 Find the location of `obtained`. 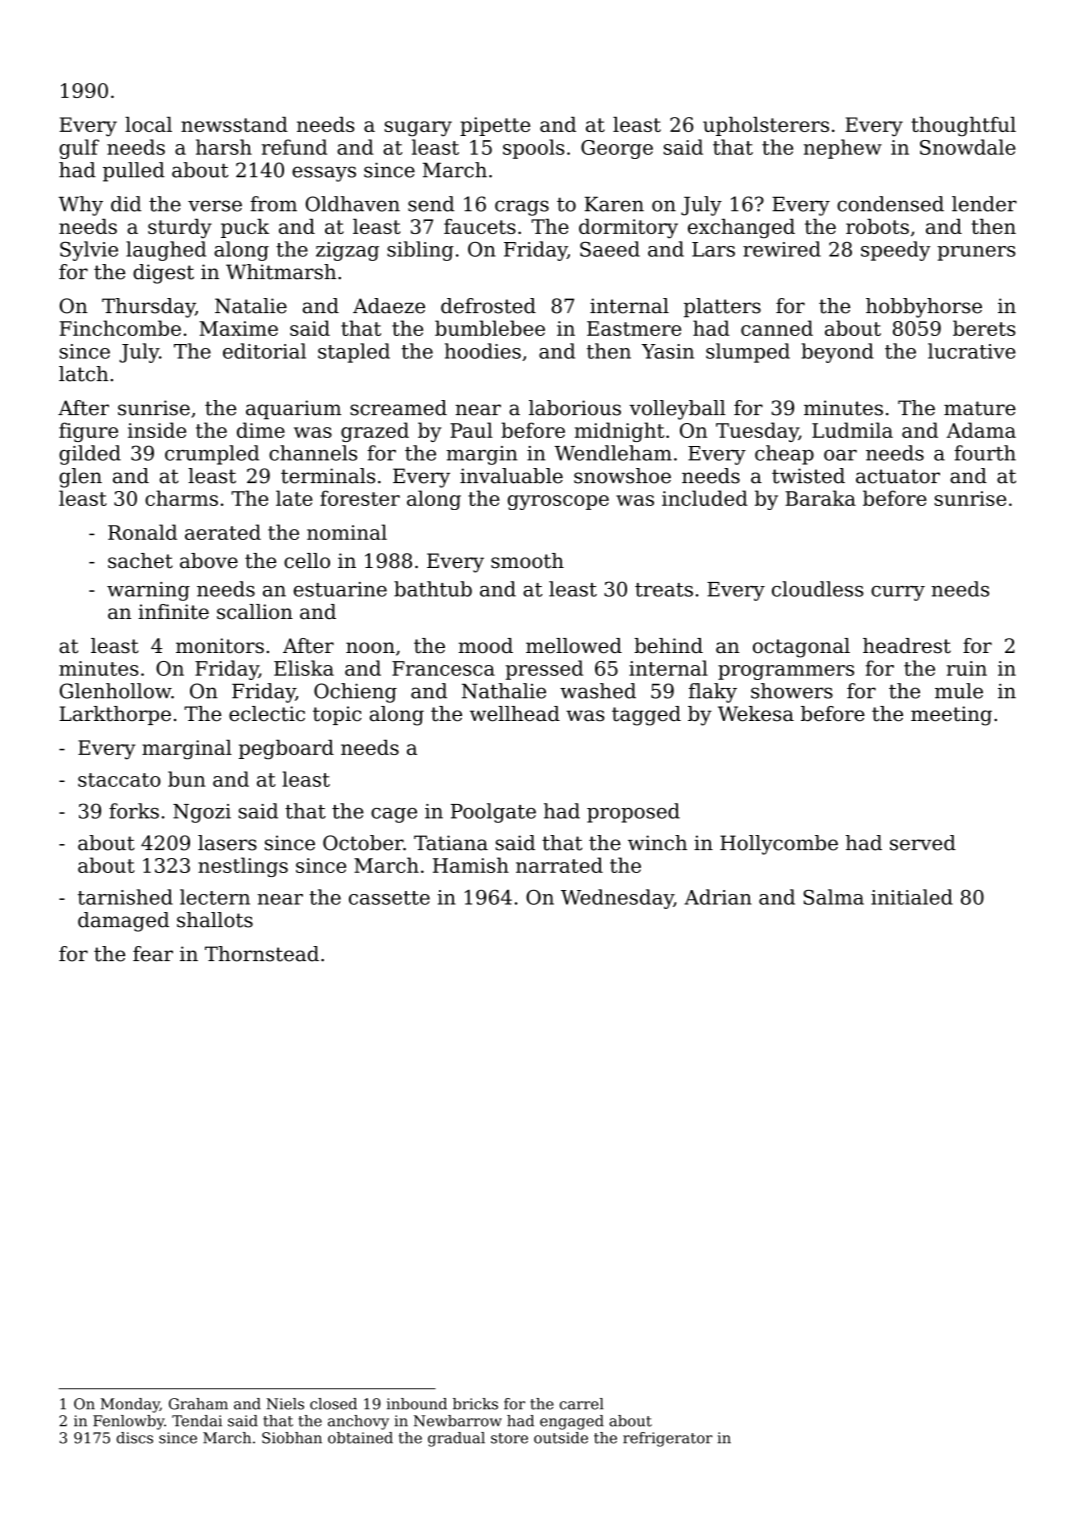

obtained is located at coordinates (360, 1438).
